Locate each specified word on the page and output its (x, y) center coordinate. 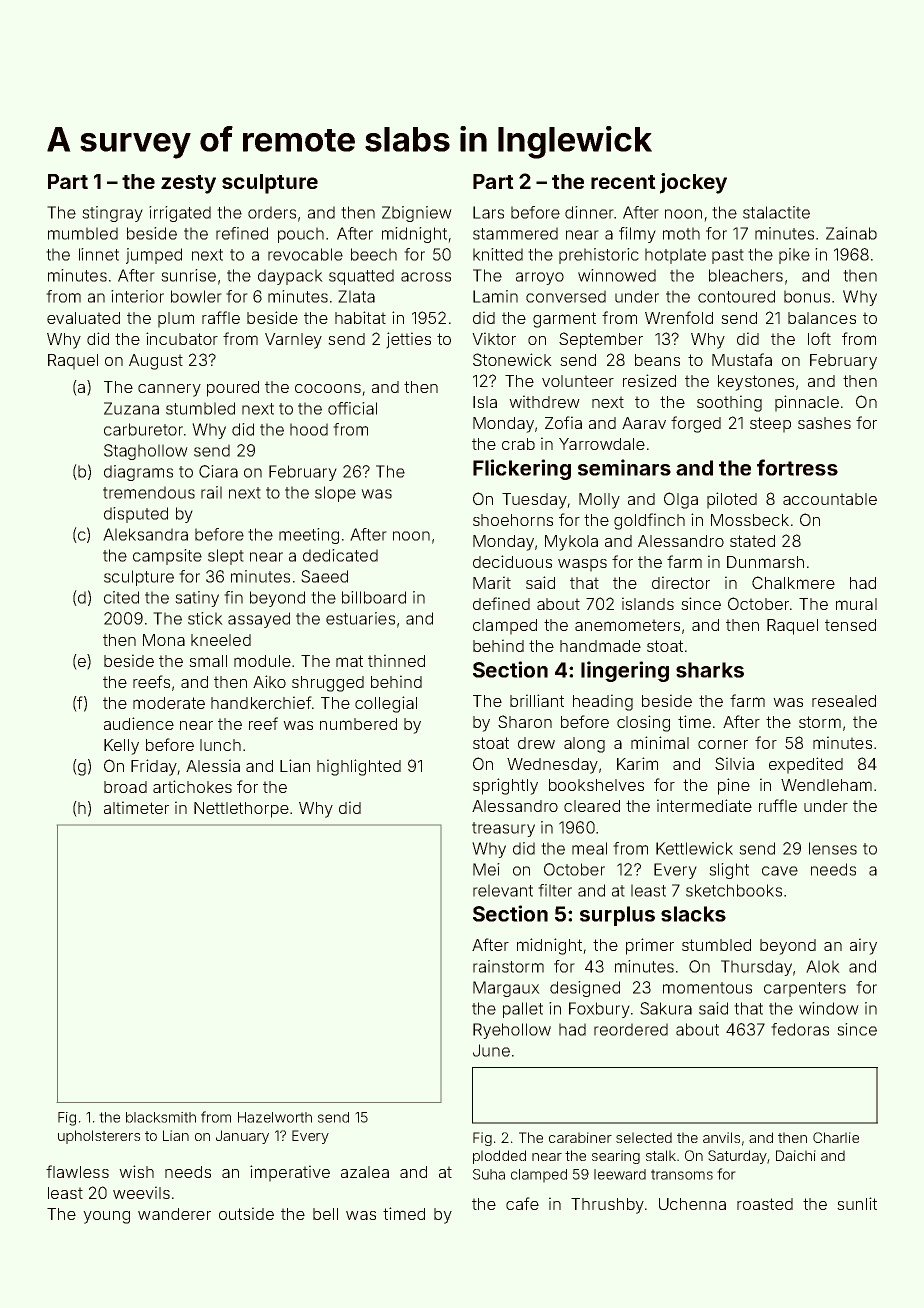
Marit (492, 582)
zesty (188, 184)
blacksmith (161, 1117)
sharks (710, 670)
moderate (169, 703)
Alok (823, 966)
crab (518, 444)
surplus (617, 916)
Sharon (525, 721)
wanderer (174, 1214)
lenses (833, 848)
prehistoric (599, 256)
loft (819, 338)
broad (125, 787)
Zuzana (131, 408)
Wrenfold (679, 317)
